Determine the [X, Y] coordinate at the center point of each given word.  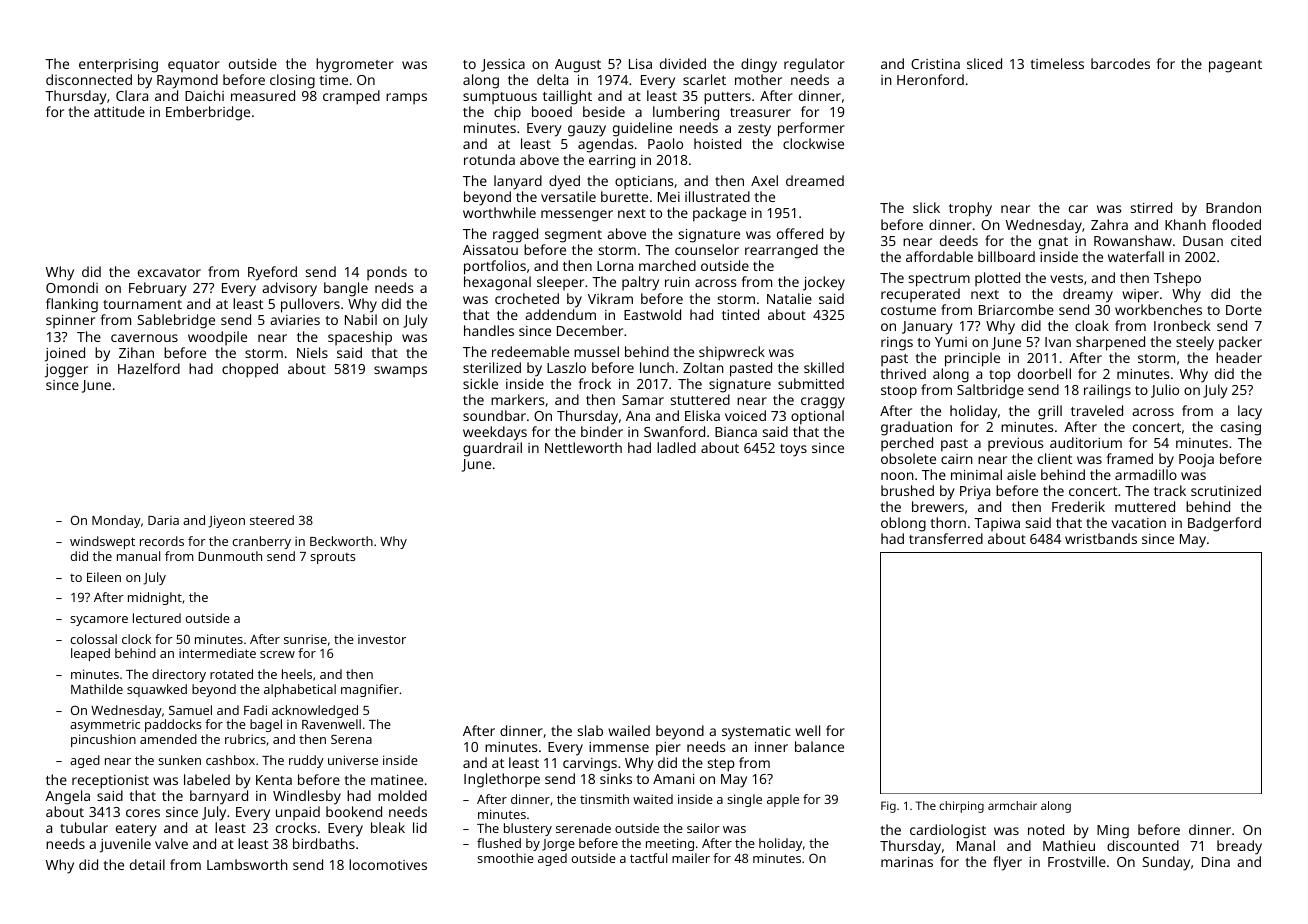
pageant [1235, 66]
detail [147, 864]
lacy [1250, 412]
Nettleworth [583, 447]
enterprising [118, 66]
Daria [163, 520]
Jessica [503, 65]
